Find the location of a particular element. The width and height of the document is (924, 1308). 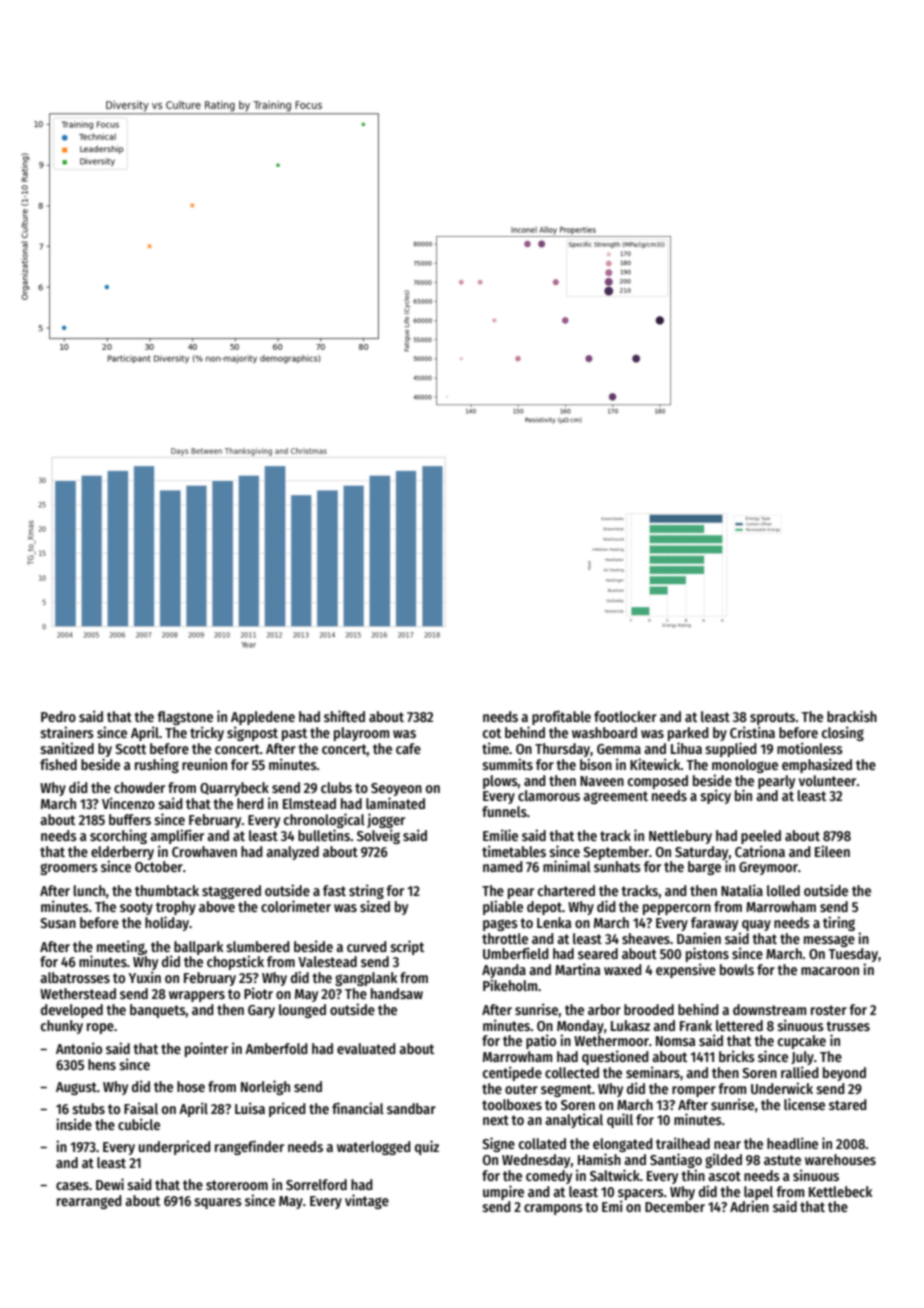

beyond is located at coordinates (844, 1074).
